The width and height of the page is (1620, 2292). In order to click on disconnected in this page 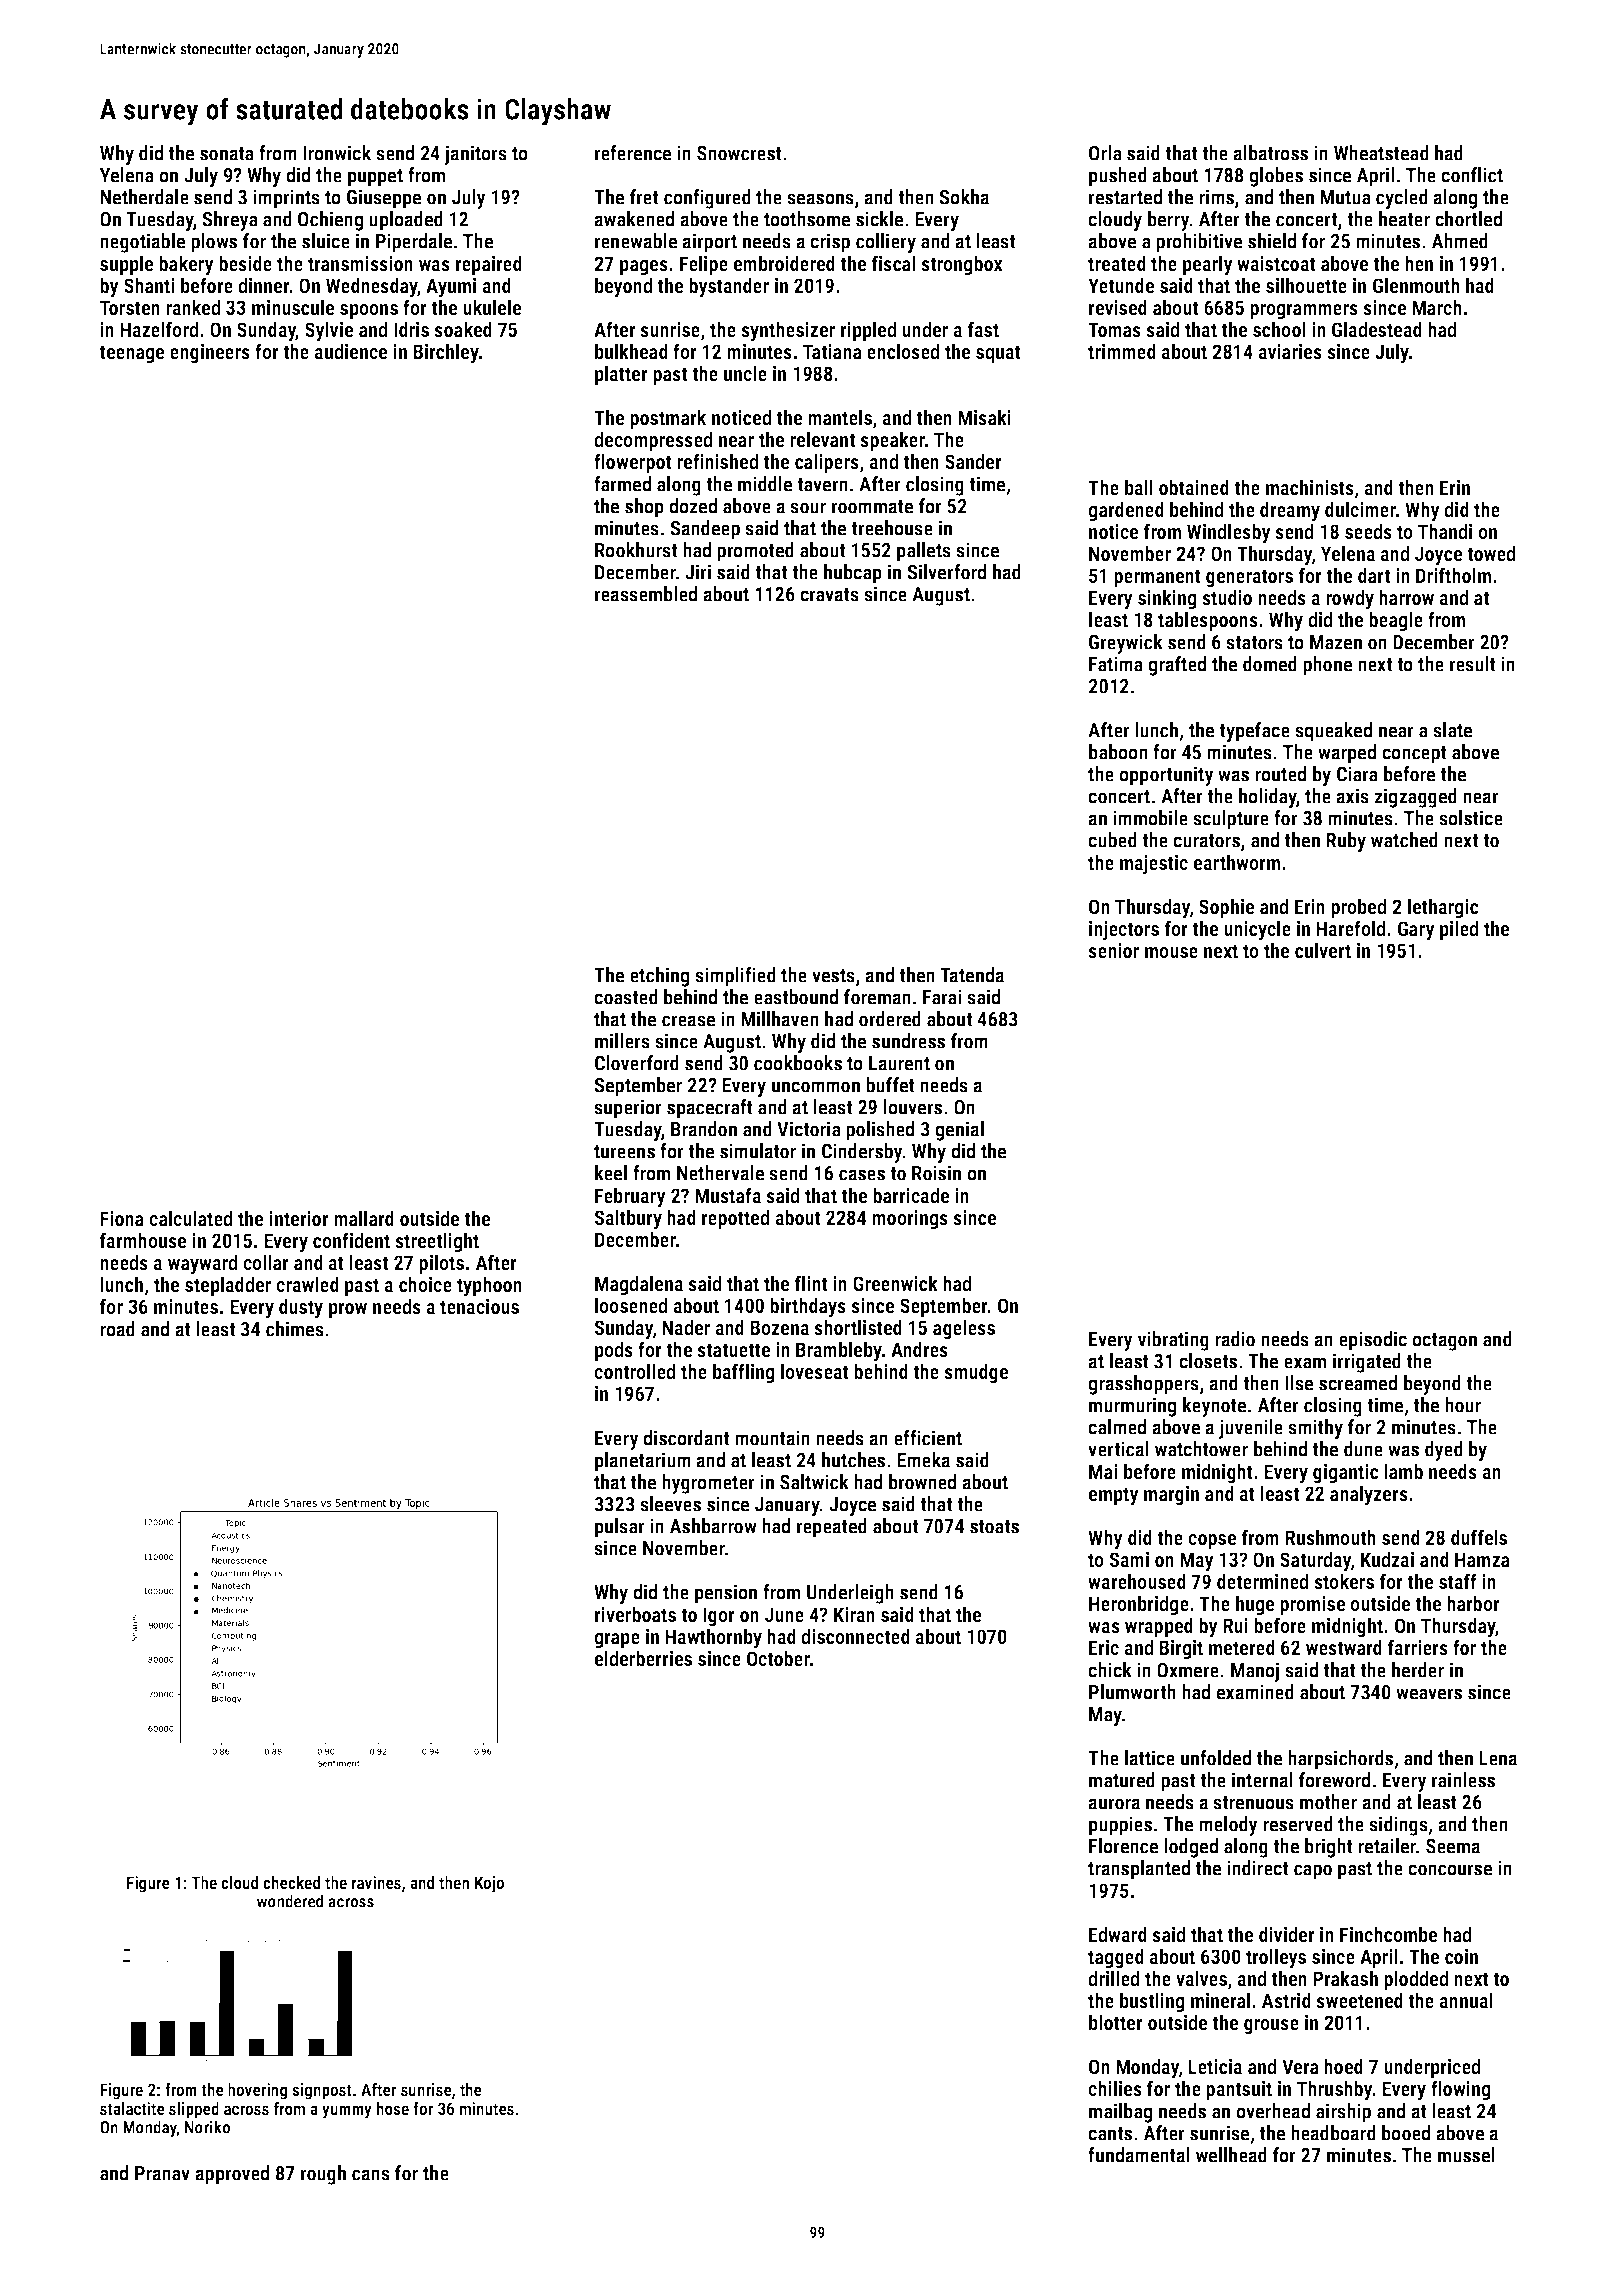, I will do `click(855, 1636)`.
